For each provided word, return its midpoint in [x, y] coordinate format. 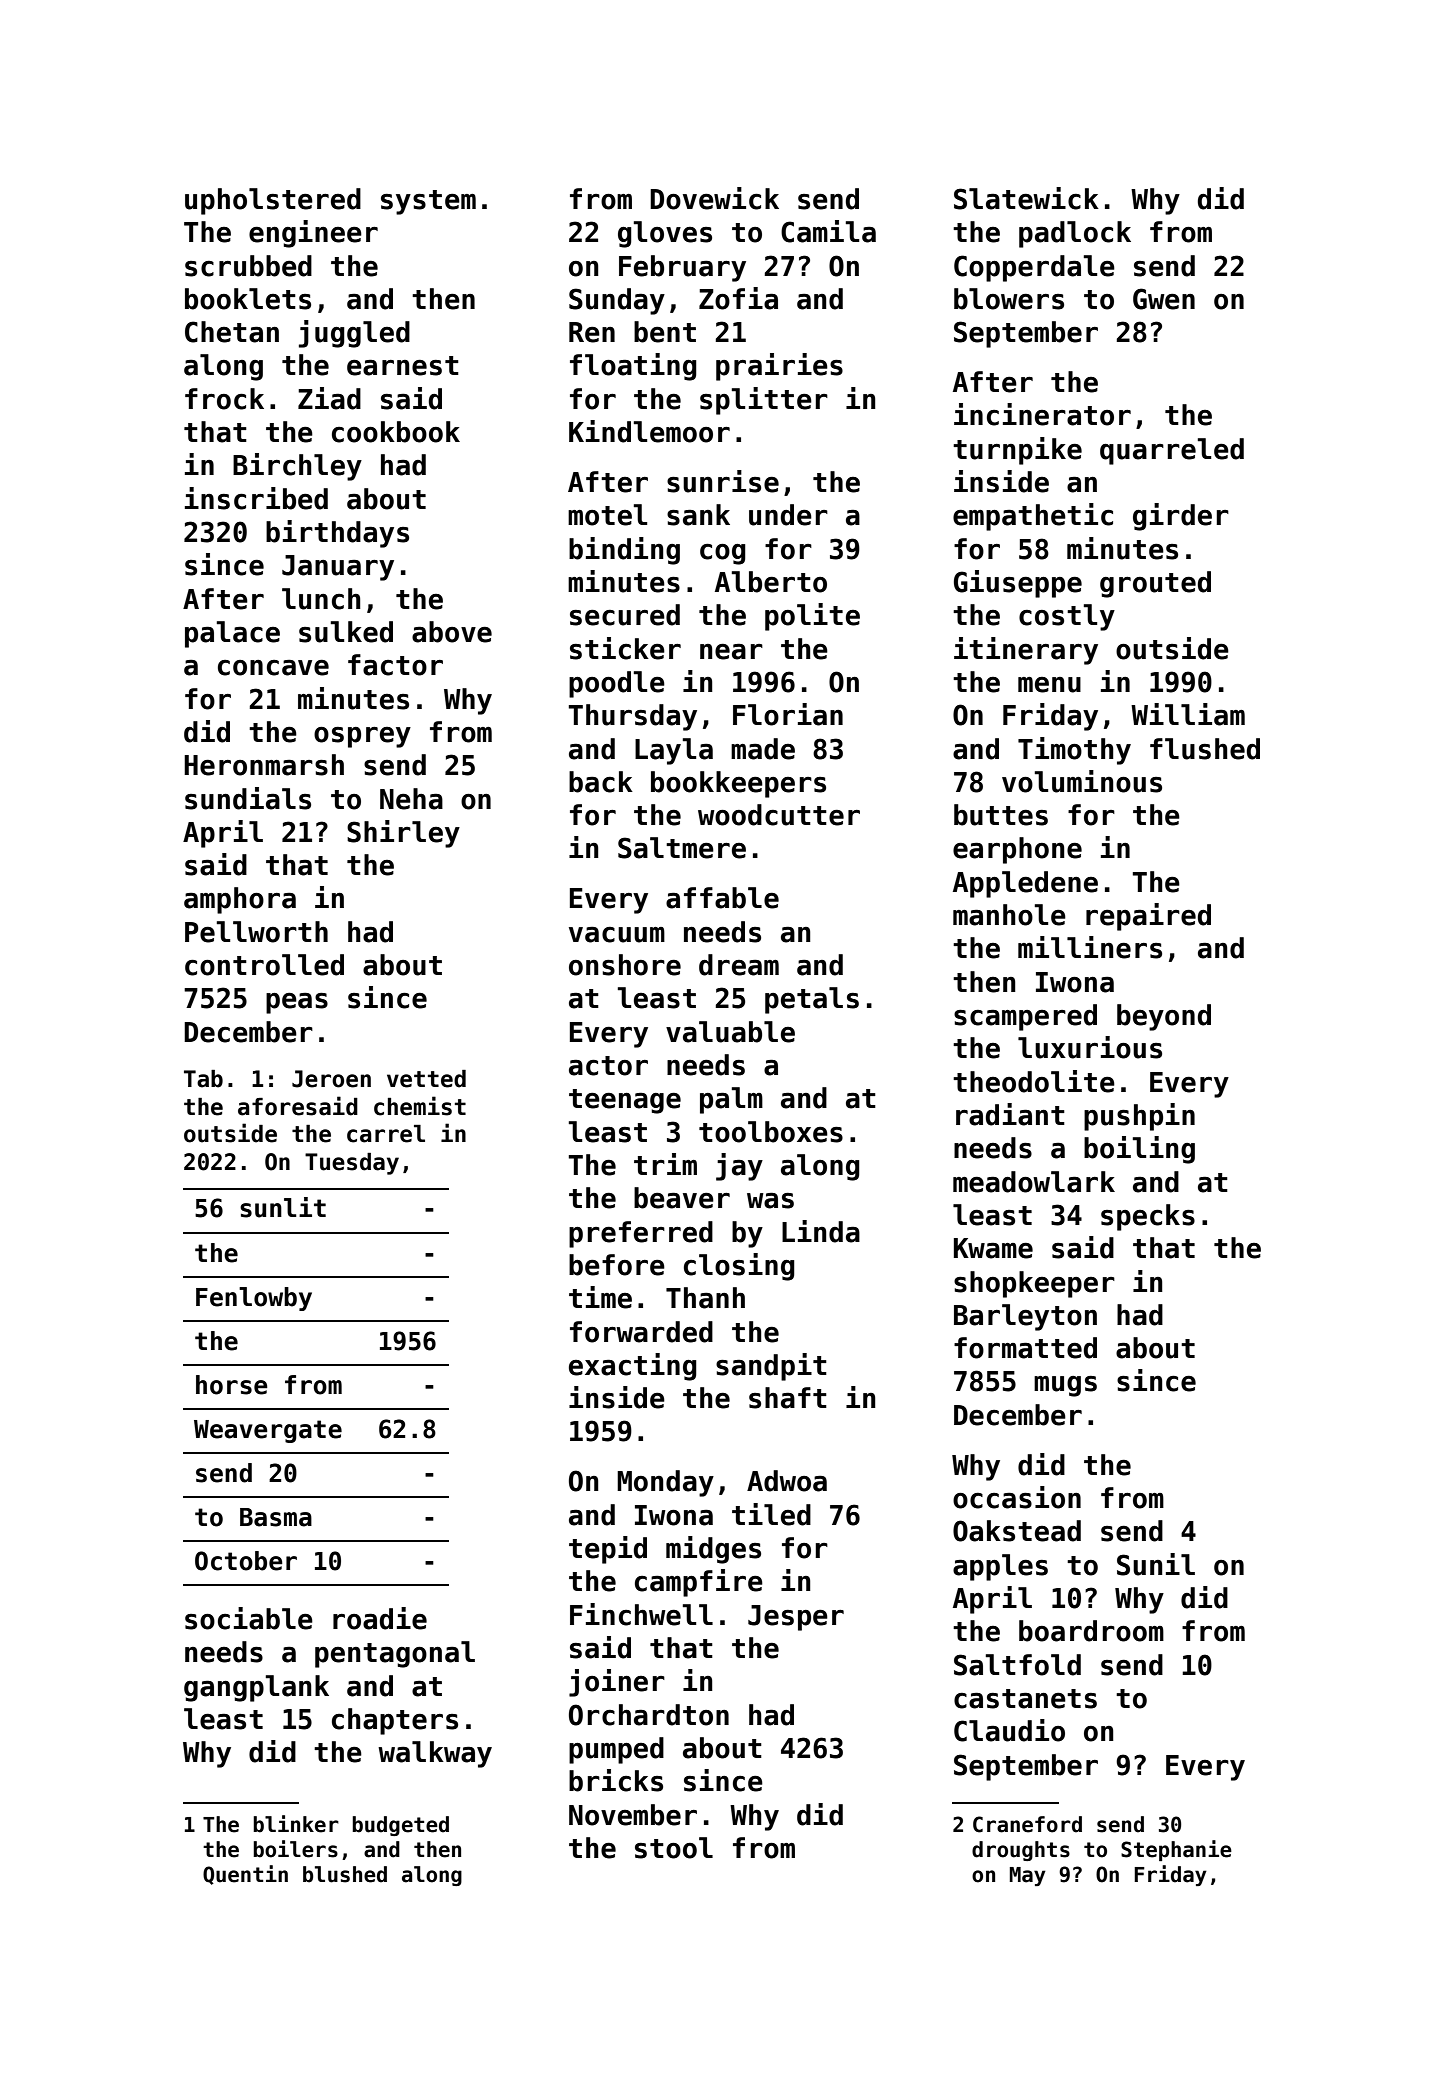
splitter [764, 401]
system [428, 202]
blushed [345, 1874]
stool [674, 1848]
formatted [1025, 1348]
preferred [641, 1234]
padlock [1075, 234]
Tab [203, 1079]
